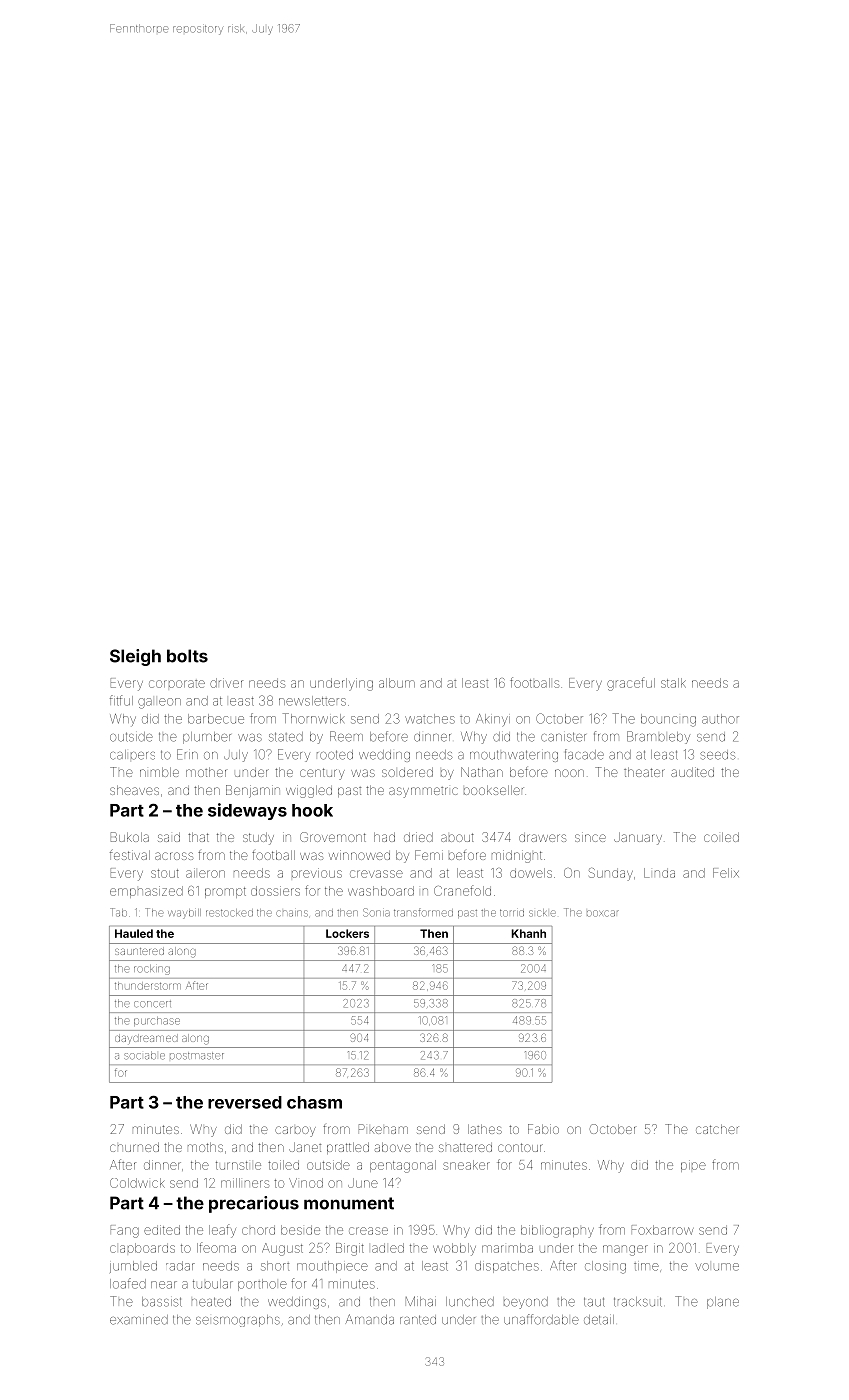 The width and height of the page is (849, 1400). What do you see at coordinates (238, 1321) in the page?
I see `seismographs` at bounding box center [238, 1321].
